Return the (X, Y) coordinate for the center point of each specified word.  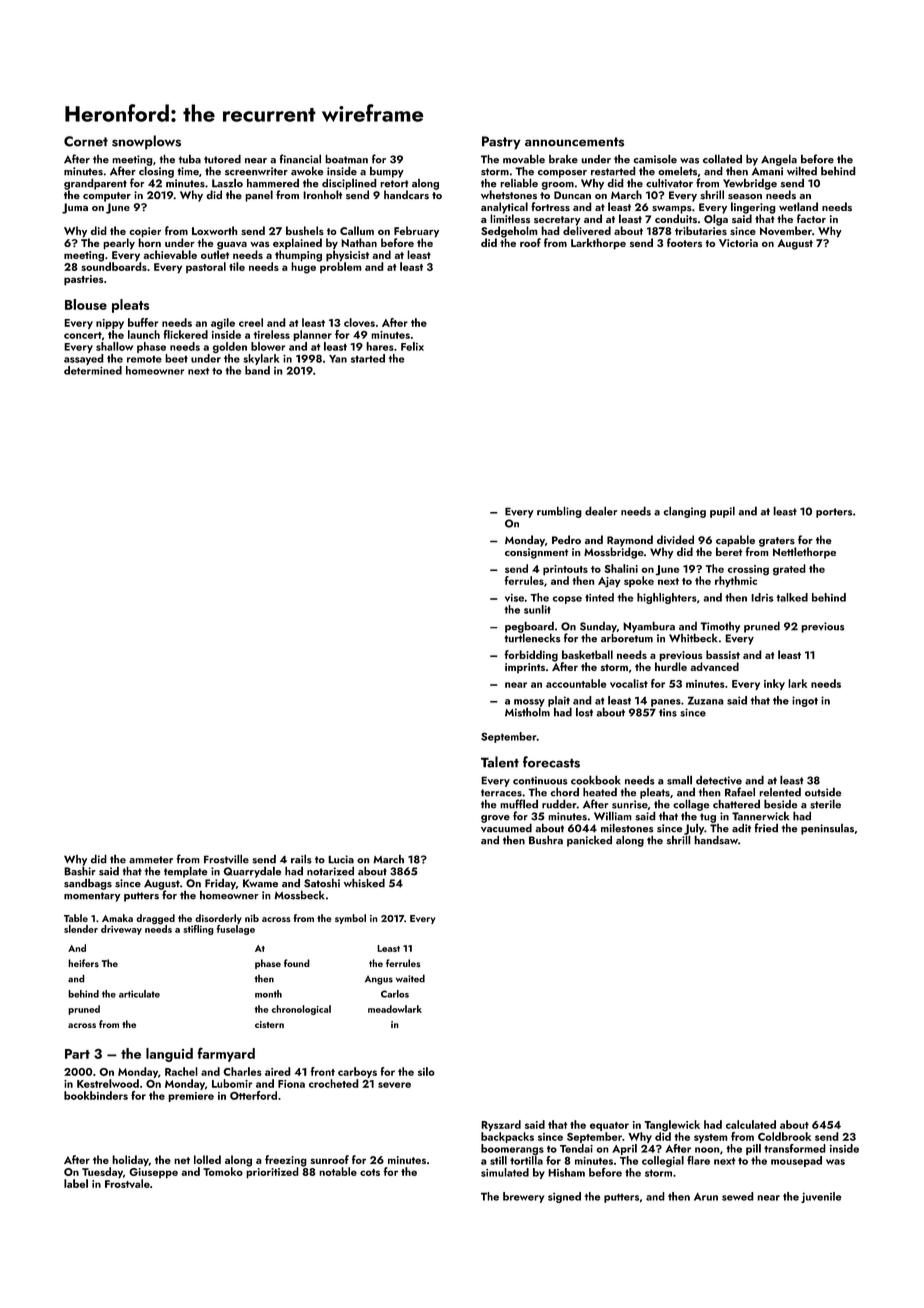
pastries (83, 280)
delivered (587, 230)
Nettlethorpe (804, 553)
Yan (338, 359)
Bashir (80, 871)
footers (684, 242)
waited (410, 978)
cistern (269, 1024)
